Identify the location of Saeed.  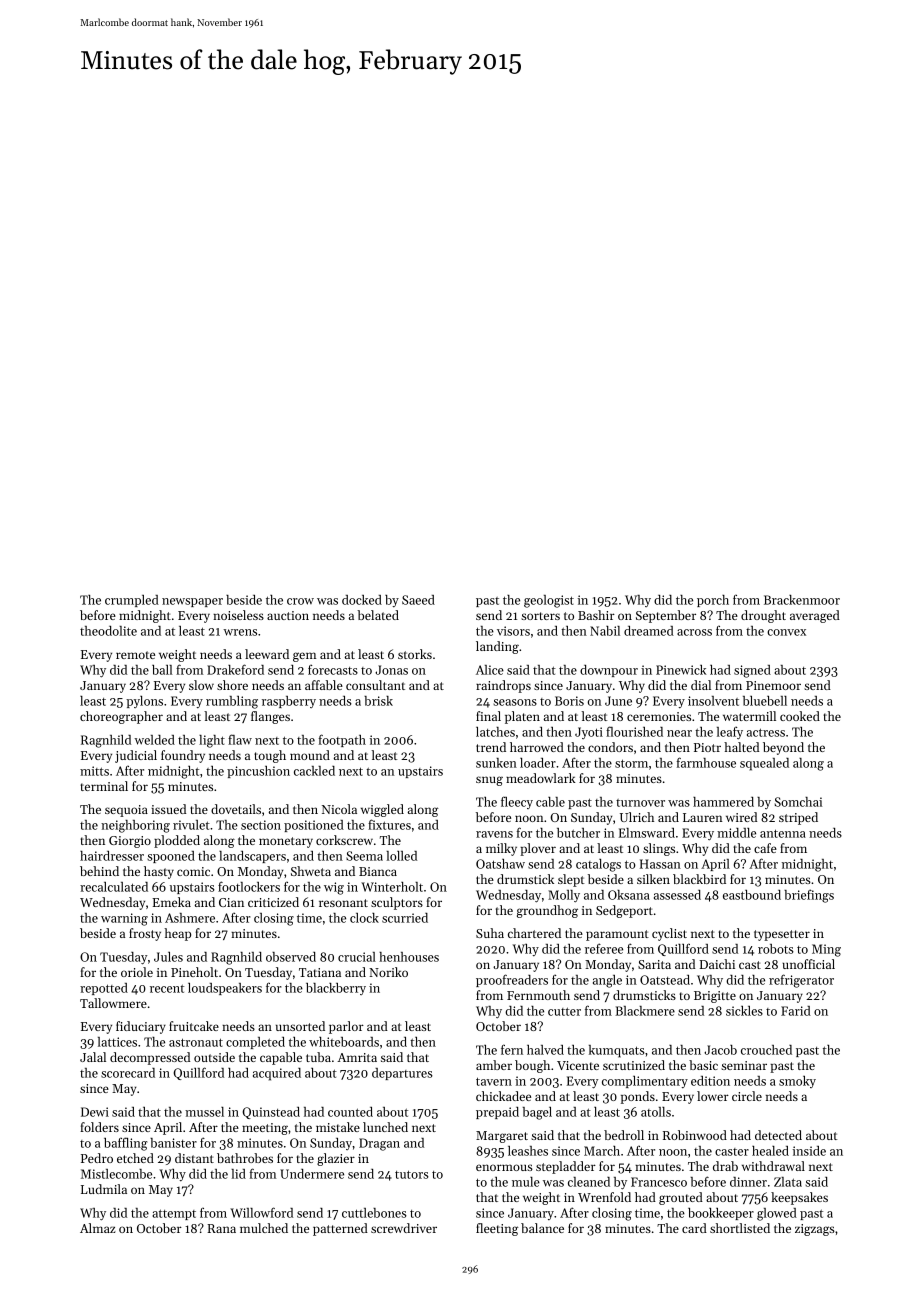
(418, 600).
